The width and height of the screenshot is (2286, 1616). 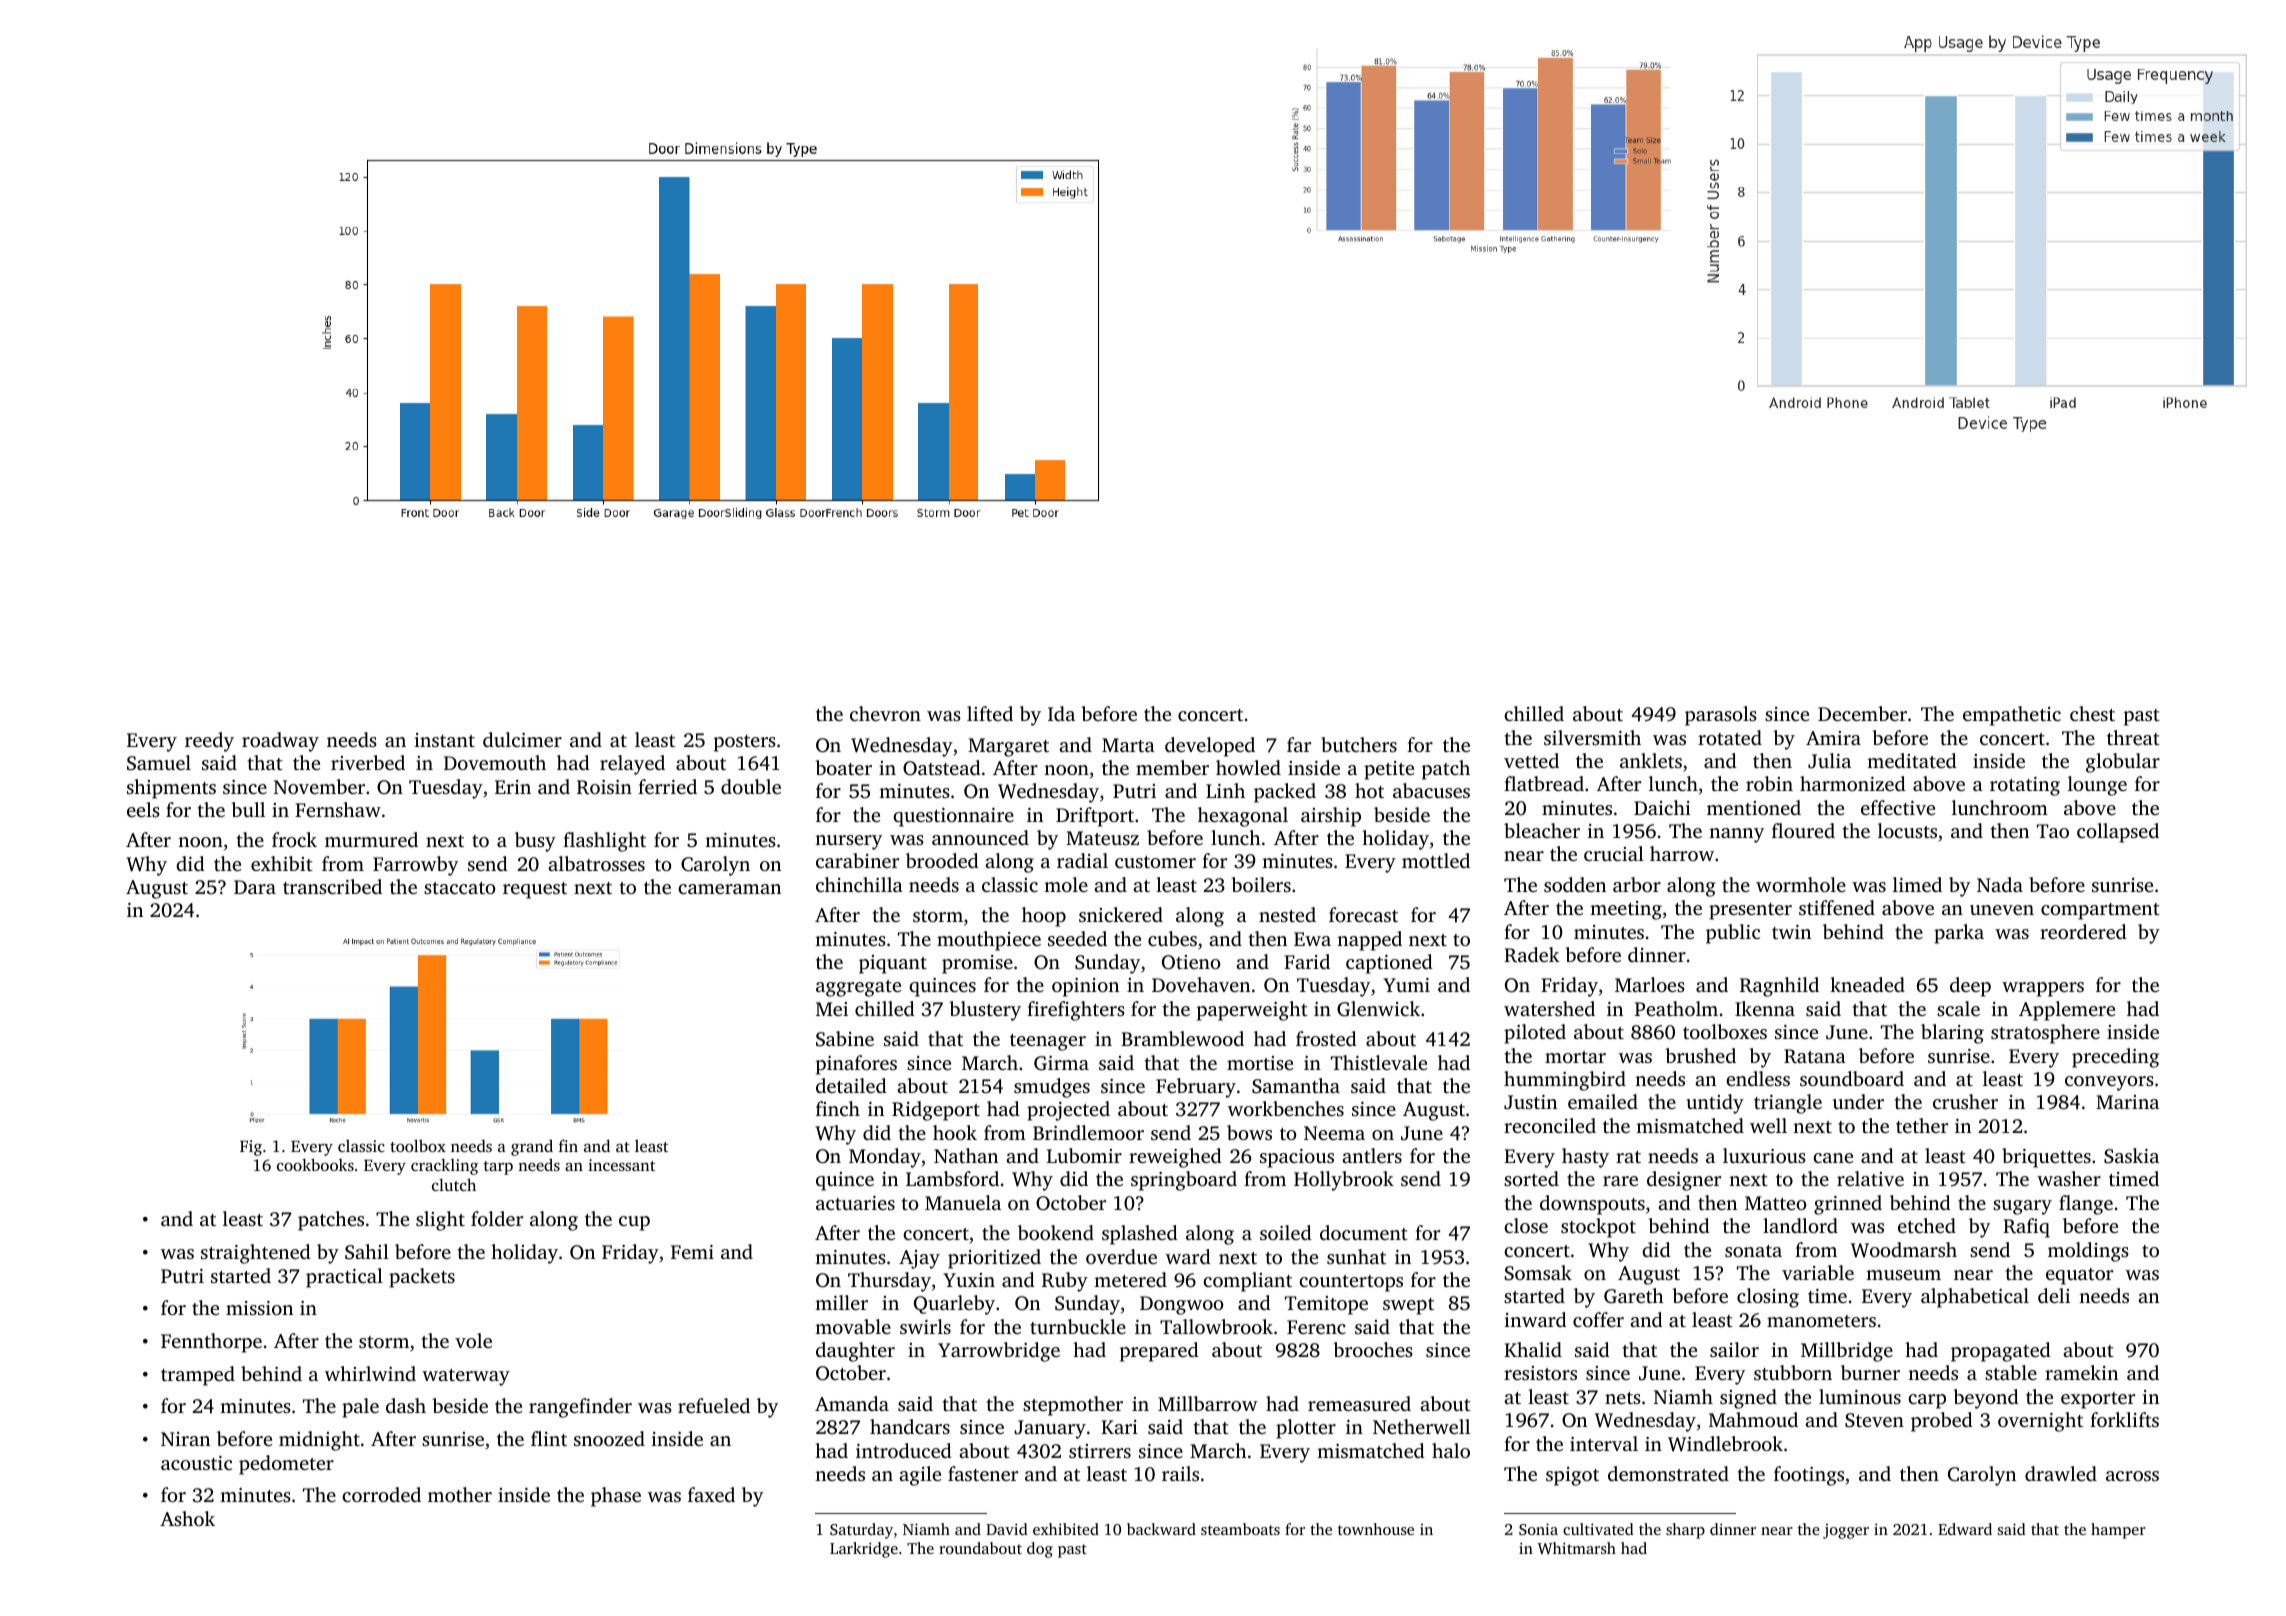 I want to click on dulcimer, so click(x=522, y=739).
